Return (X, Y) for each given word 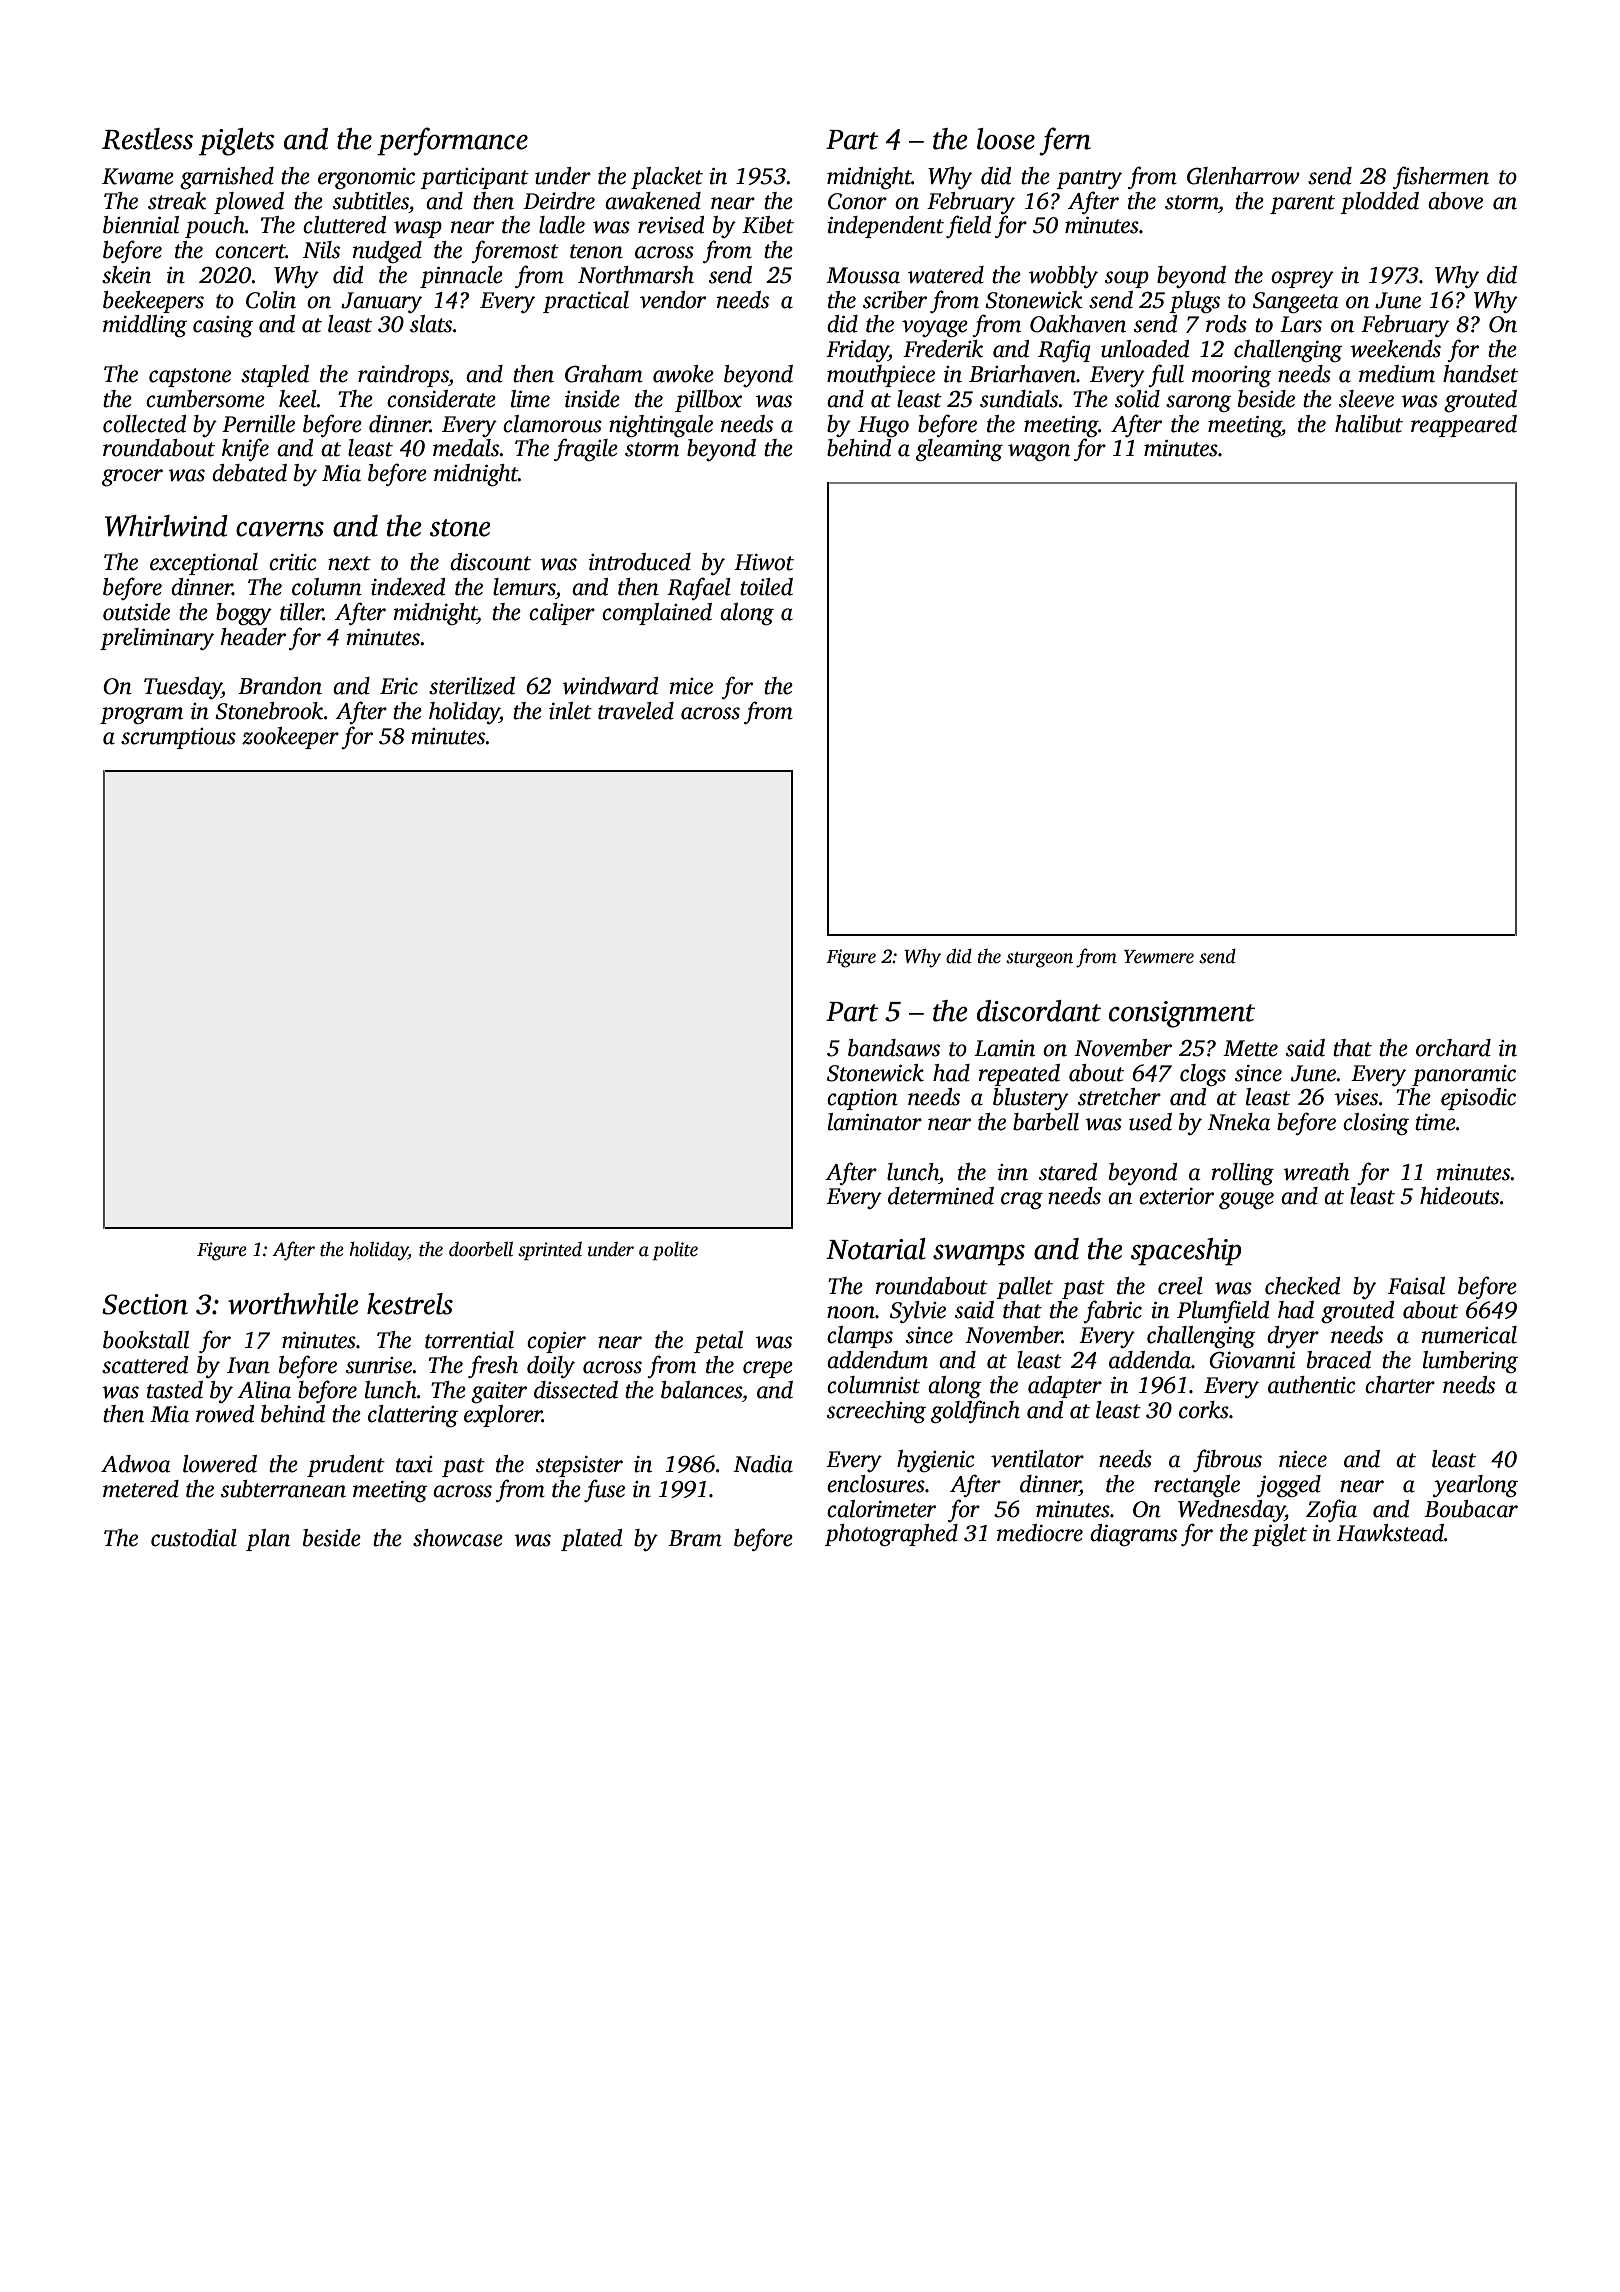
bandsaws (894, 1048)
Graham (604, 374)
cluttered (344, 225)
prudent (346, 1466)
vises (1356, 1097)
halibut (1369, 424)
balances (701, 1390)
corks (1204, 1410)
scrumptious (178, 738)
